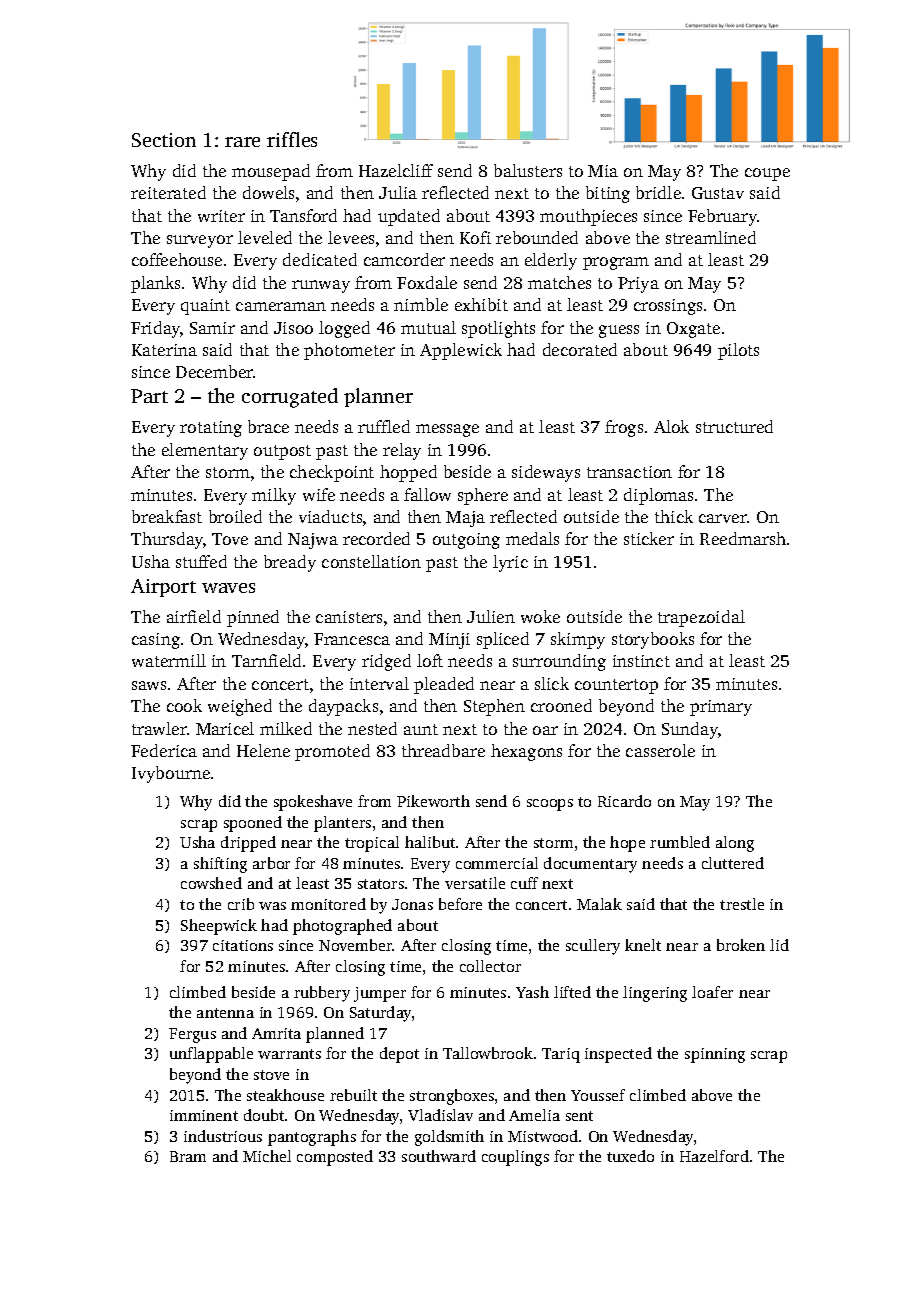 The width and height of the screenshot is (924, 1311). What do you see at coordinates (603, 171) in the screenshot?
I see `Mia` at bounding box center [603, 171].
